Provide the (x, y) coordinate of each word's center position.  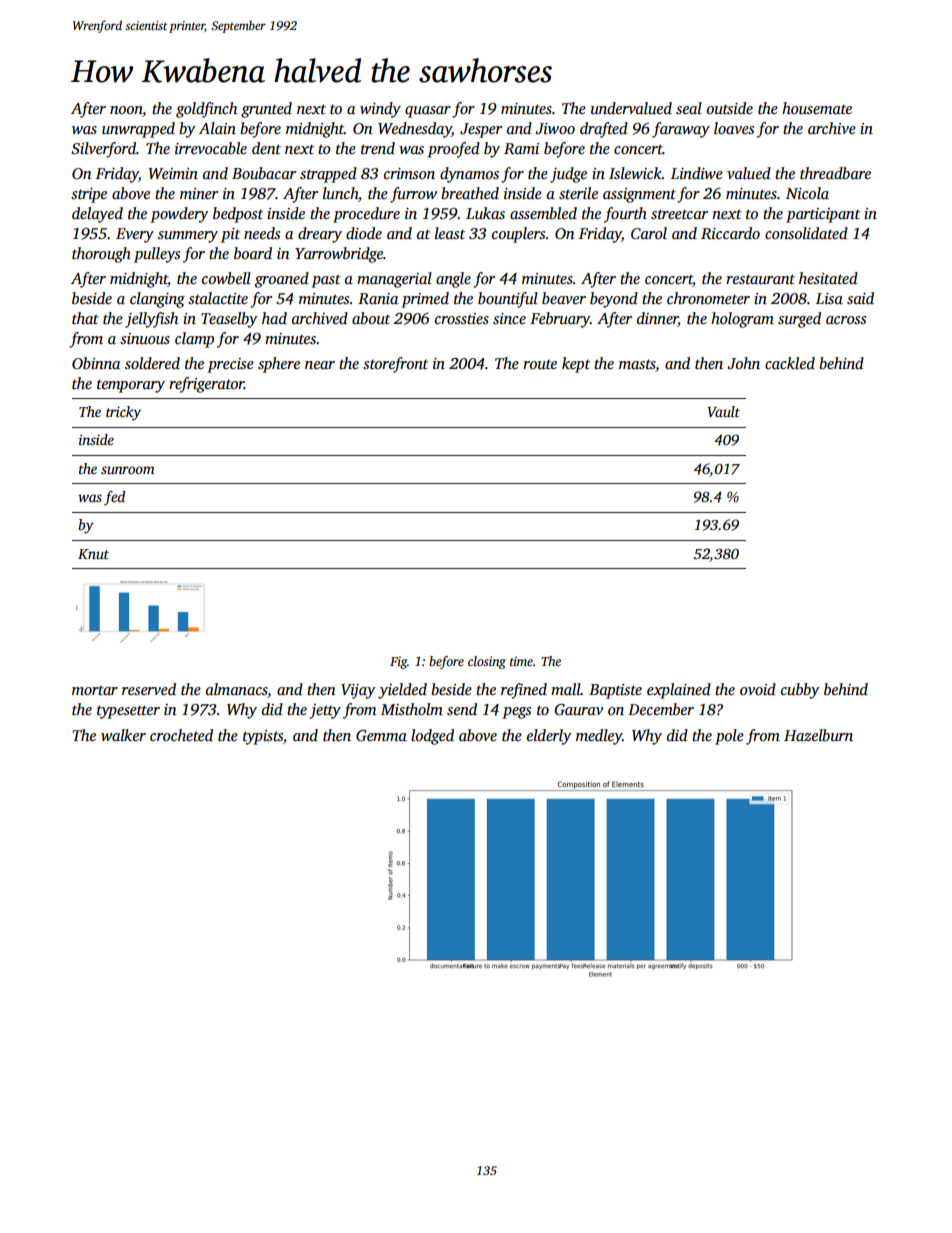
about (371, 318)
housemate (817, 108)
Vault (723, 411)
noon (126, 111)
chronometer (708, 298)
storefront (395, 365)
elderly (549, 737)
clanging (157, 300)
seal (689, 108)
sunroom (128, 470)
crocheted (181, 735)
